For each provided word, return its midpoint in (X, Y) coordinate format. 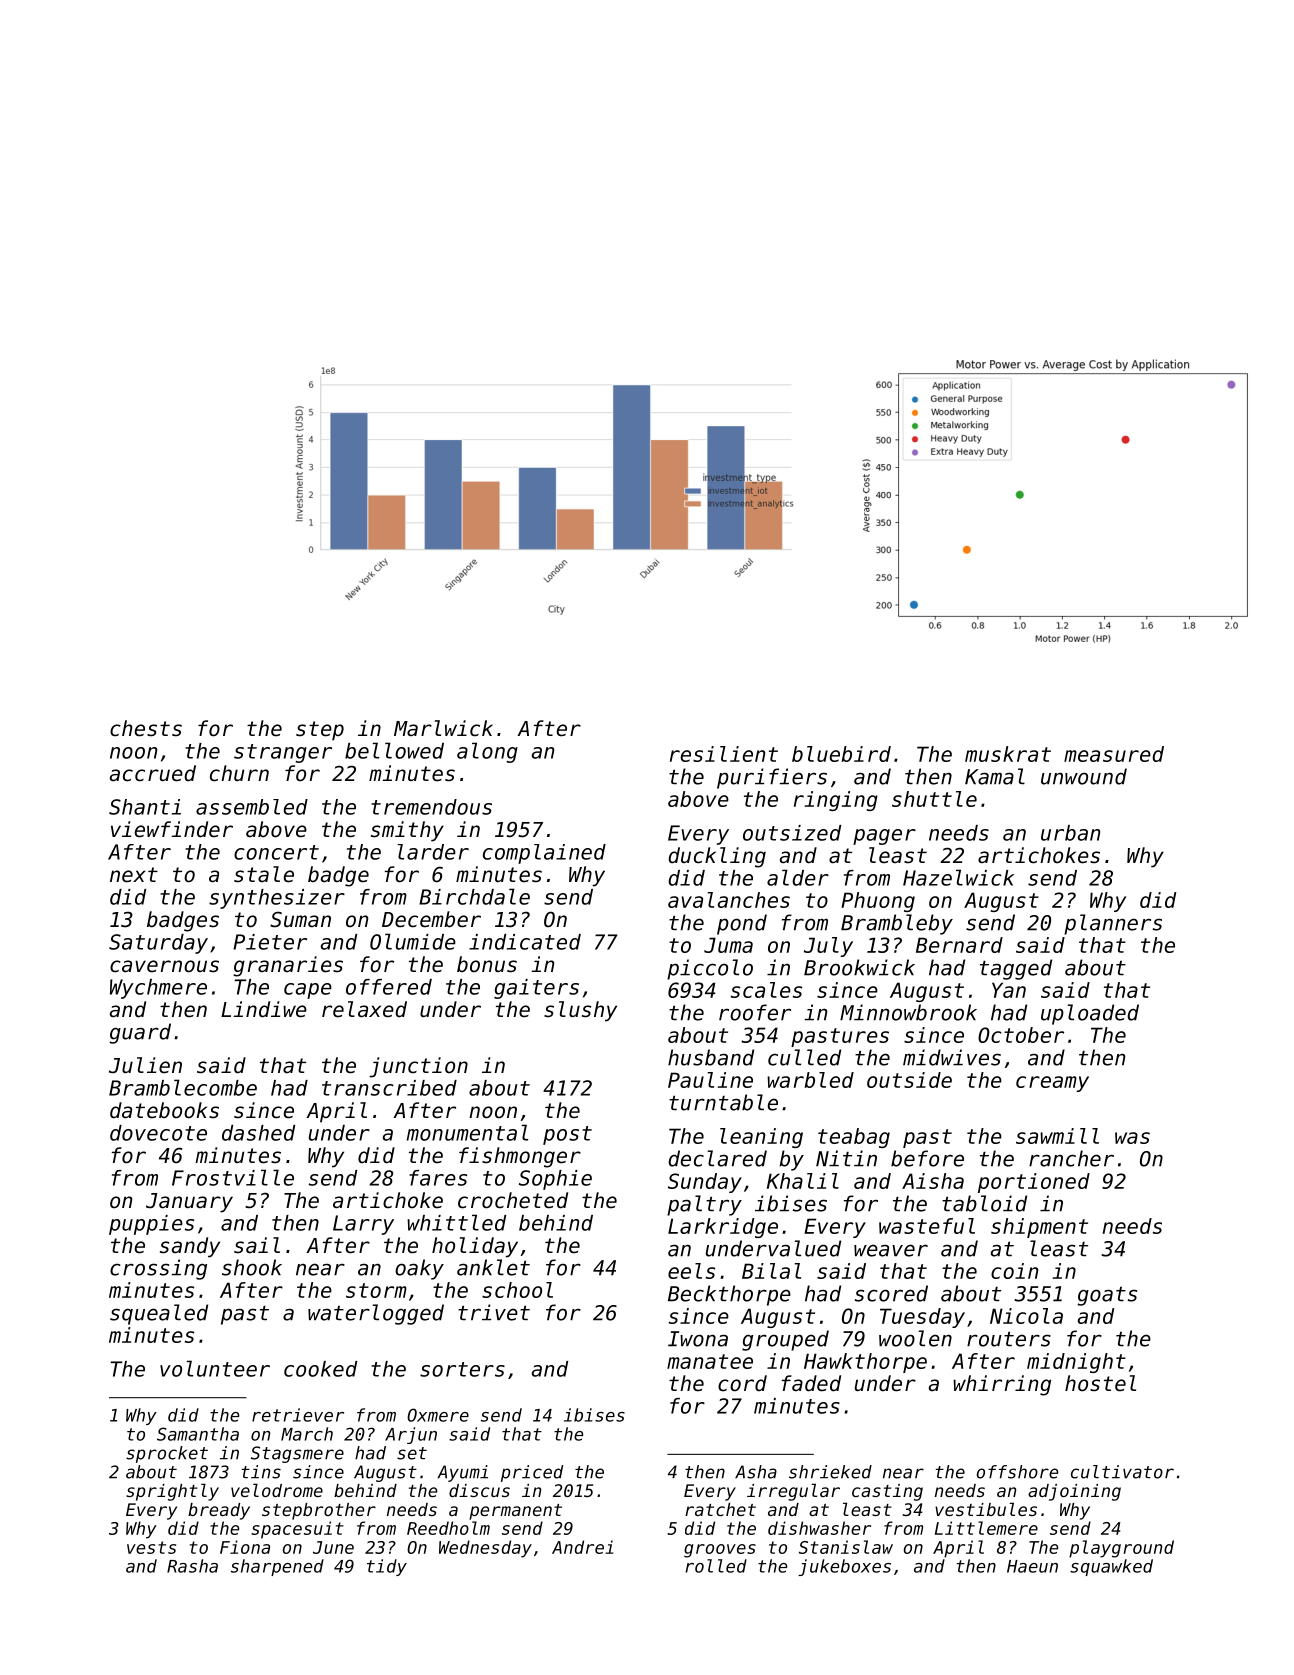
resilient (724, 754)
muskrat (1008, 754)
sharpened (277, 1567)
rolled (716, 1566)
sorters (462, 1369)
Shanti (145, 807)
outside (909, 1080)
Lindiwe (264, 1009)
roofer (755, 1012)
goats (1107, 1296)
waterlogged (376, 1314)
